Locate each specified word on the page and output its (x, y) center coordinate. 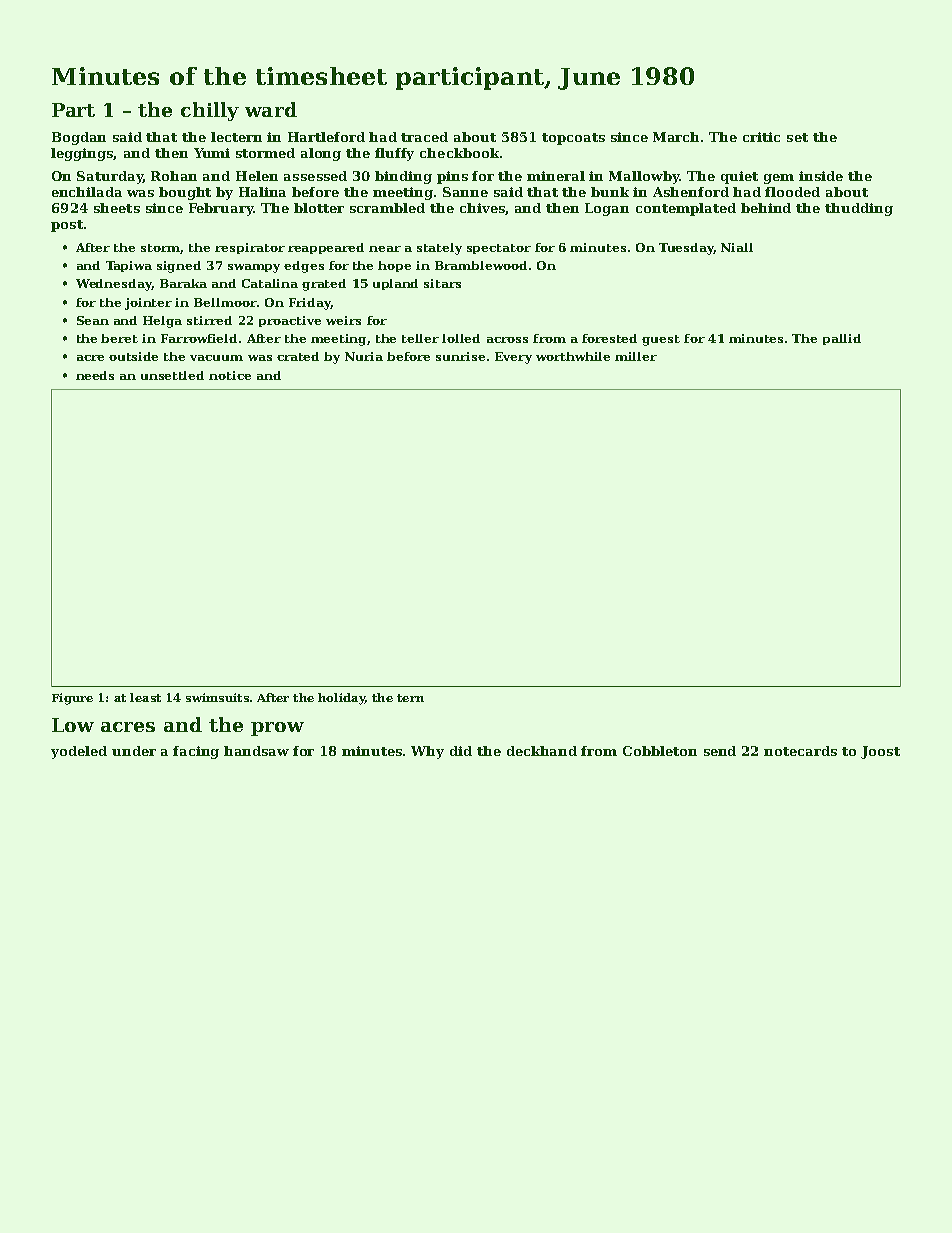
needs (95, 375)
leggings (82, 154)
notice (230, 375)
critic (761, 137)
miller (636, 356)
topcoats (573, 139)
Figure (72, 699)
